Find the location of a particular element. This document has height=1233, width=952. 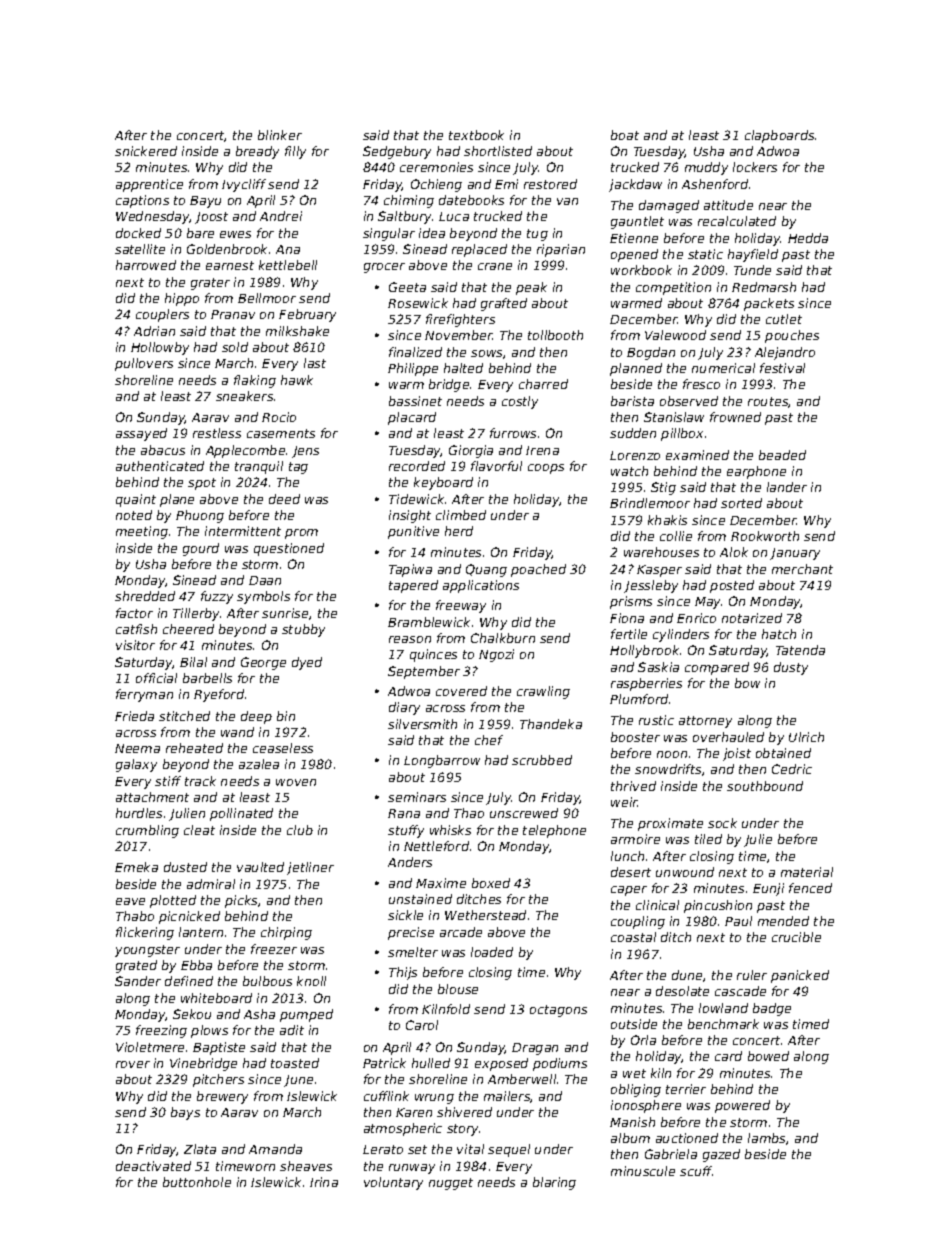

textbook is located at coordinates (476, 135).
